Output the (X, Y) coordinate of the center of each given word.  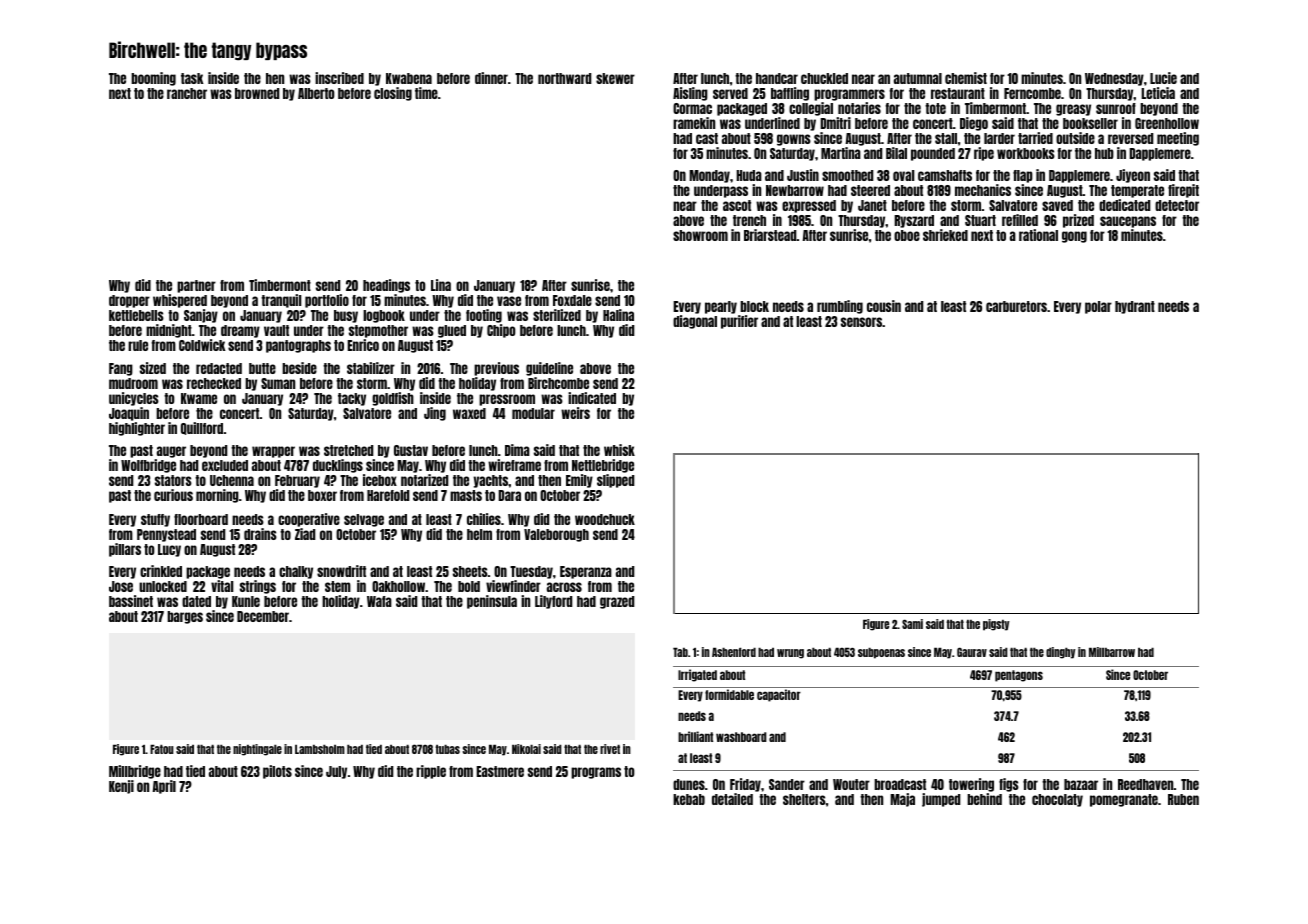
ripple (431, 772)
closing (393, 94)
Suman (278, 383)
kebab (689, 799)
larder (999, 138)
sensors (861, 322)
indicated (592, 398)
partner (196, 286)
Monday (709, 176)
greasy (1073, 110)
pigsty (996, 625)
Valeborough (556, 535)
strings (258, 587)
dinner (491, 78)
